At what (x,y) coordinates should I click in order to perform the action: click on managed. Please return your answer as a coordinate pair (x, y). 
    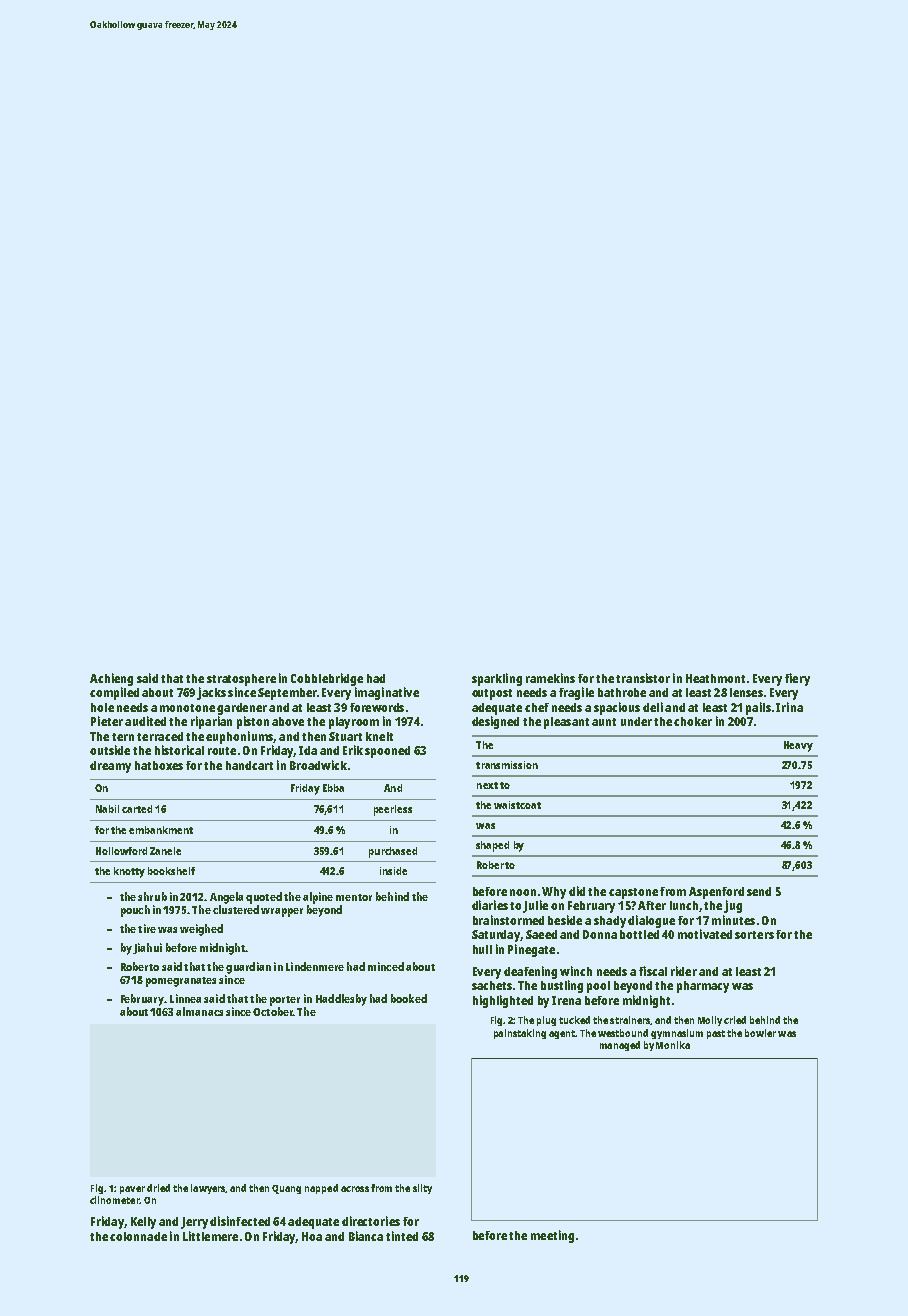
    Looking at the image, I should click on (620, 1046).
